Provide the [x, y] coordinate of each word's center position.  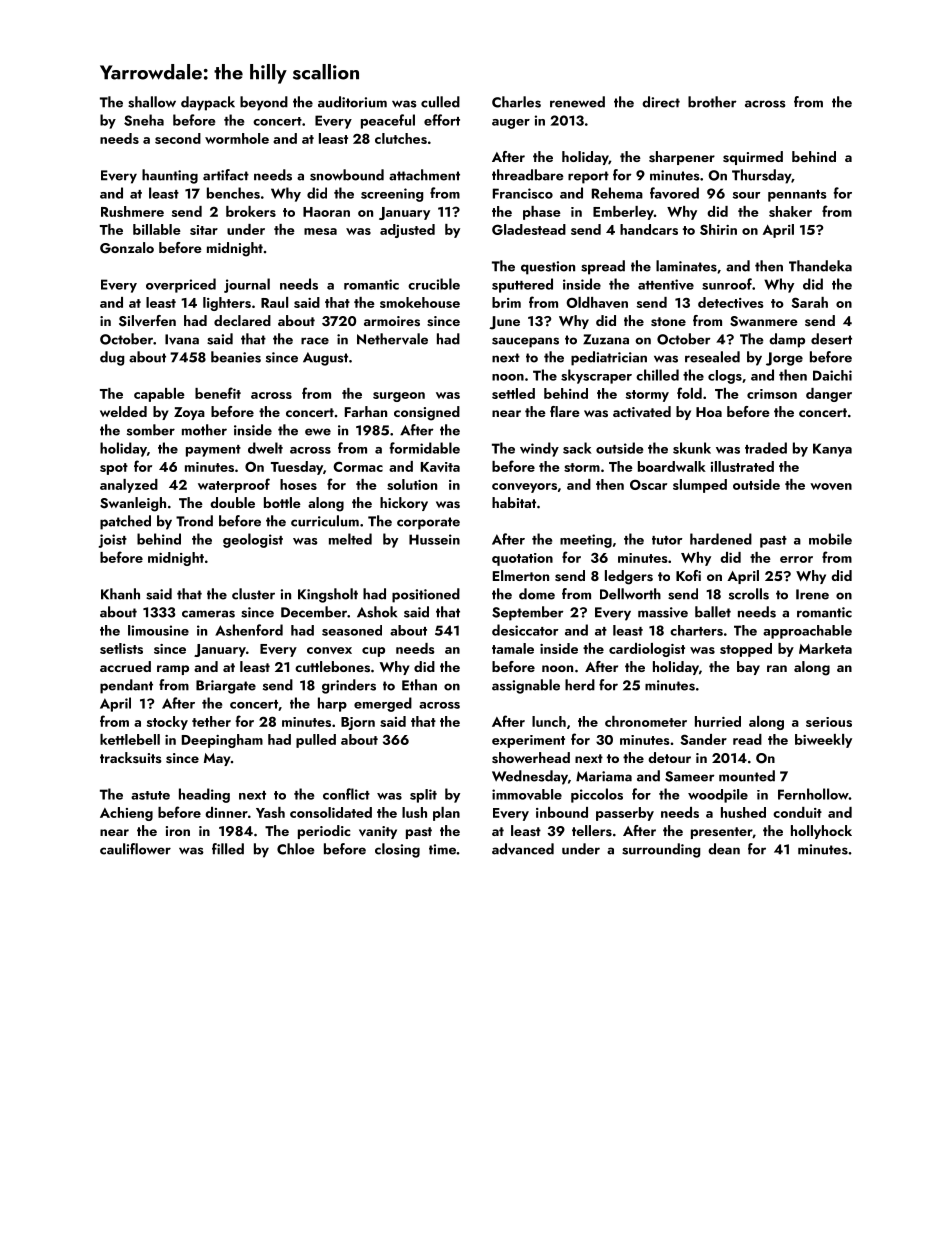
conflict [346, 794]
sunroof [727, 284]
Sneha [144, 120]
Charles [516, 102]
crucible [434, 284]
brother [712, 102]
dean [724, 849]
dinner [226, 812]
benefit [218, 393]
